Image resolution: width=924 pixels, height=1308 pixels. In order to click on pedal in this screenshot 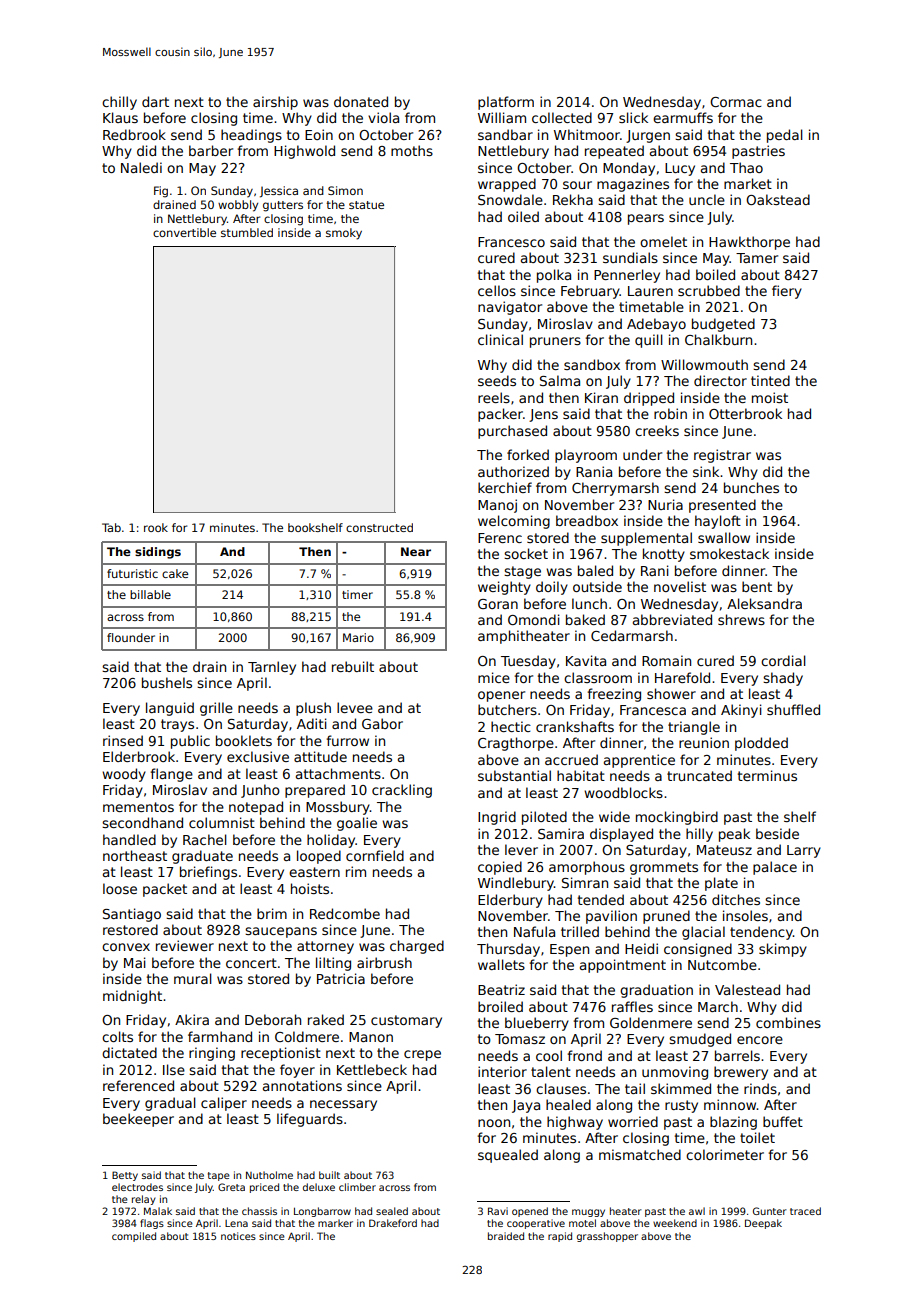, I will do `click(785, 136)`.
